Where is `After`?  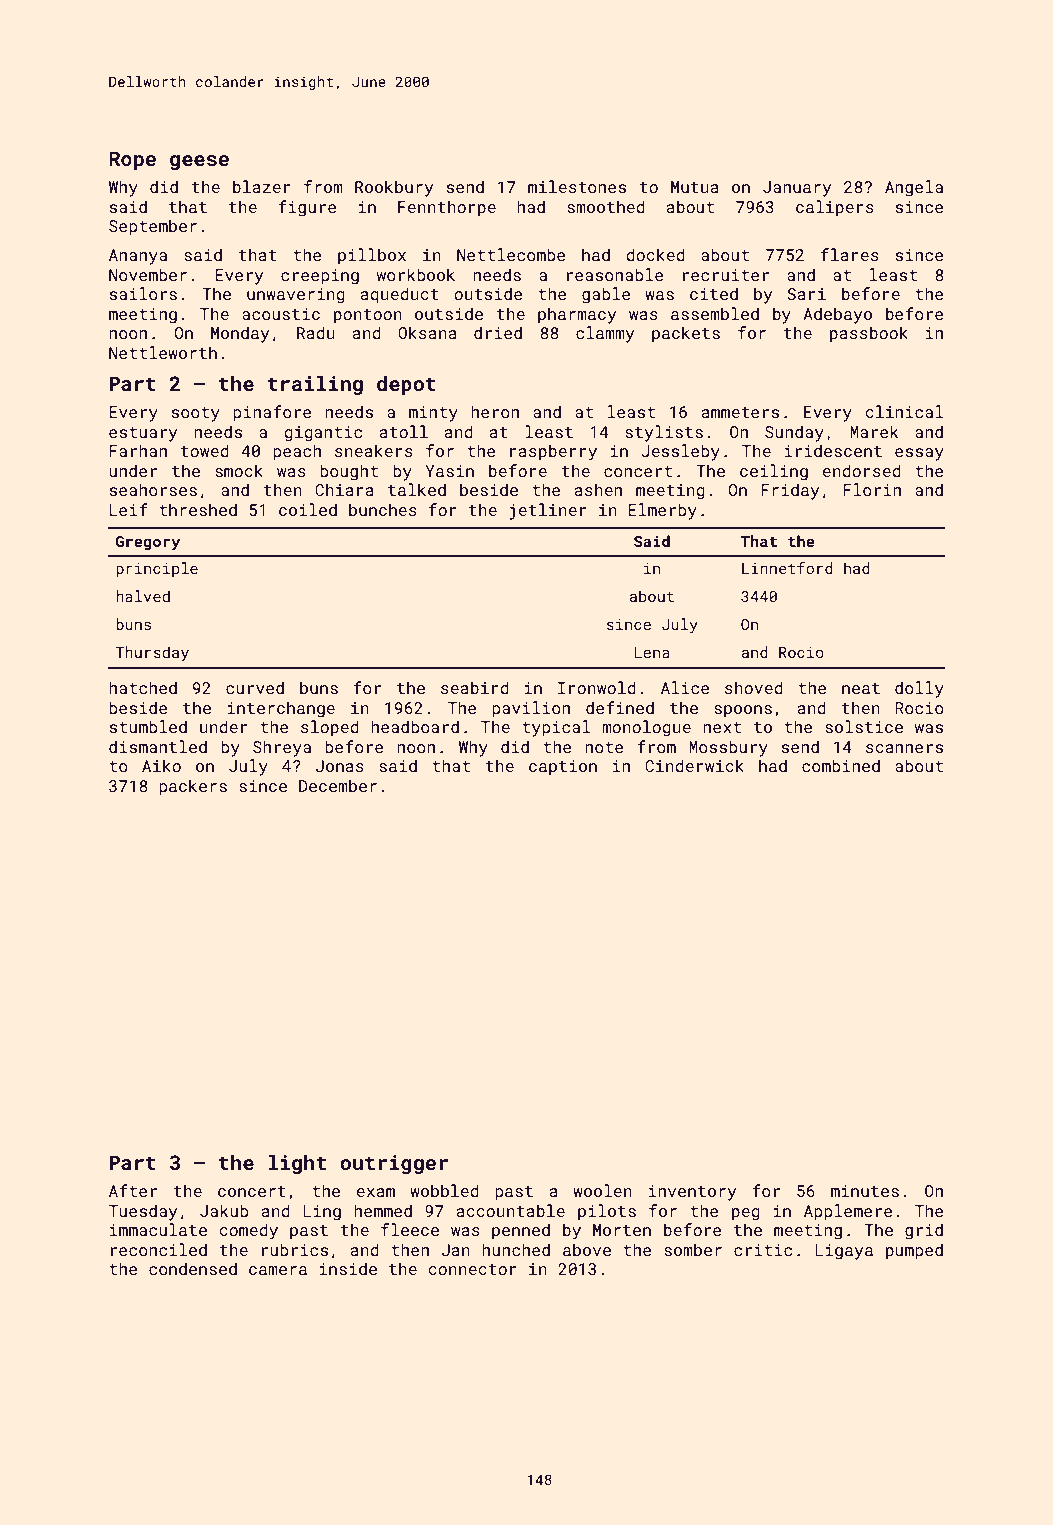 After is located at coordinates (133, 1190).
